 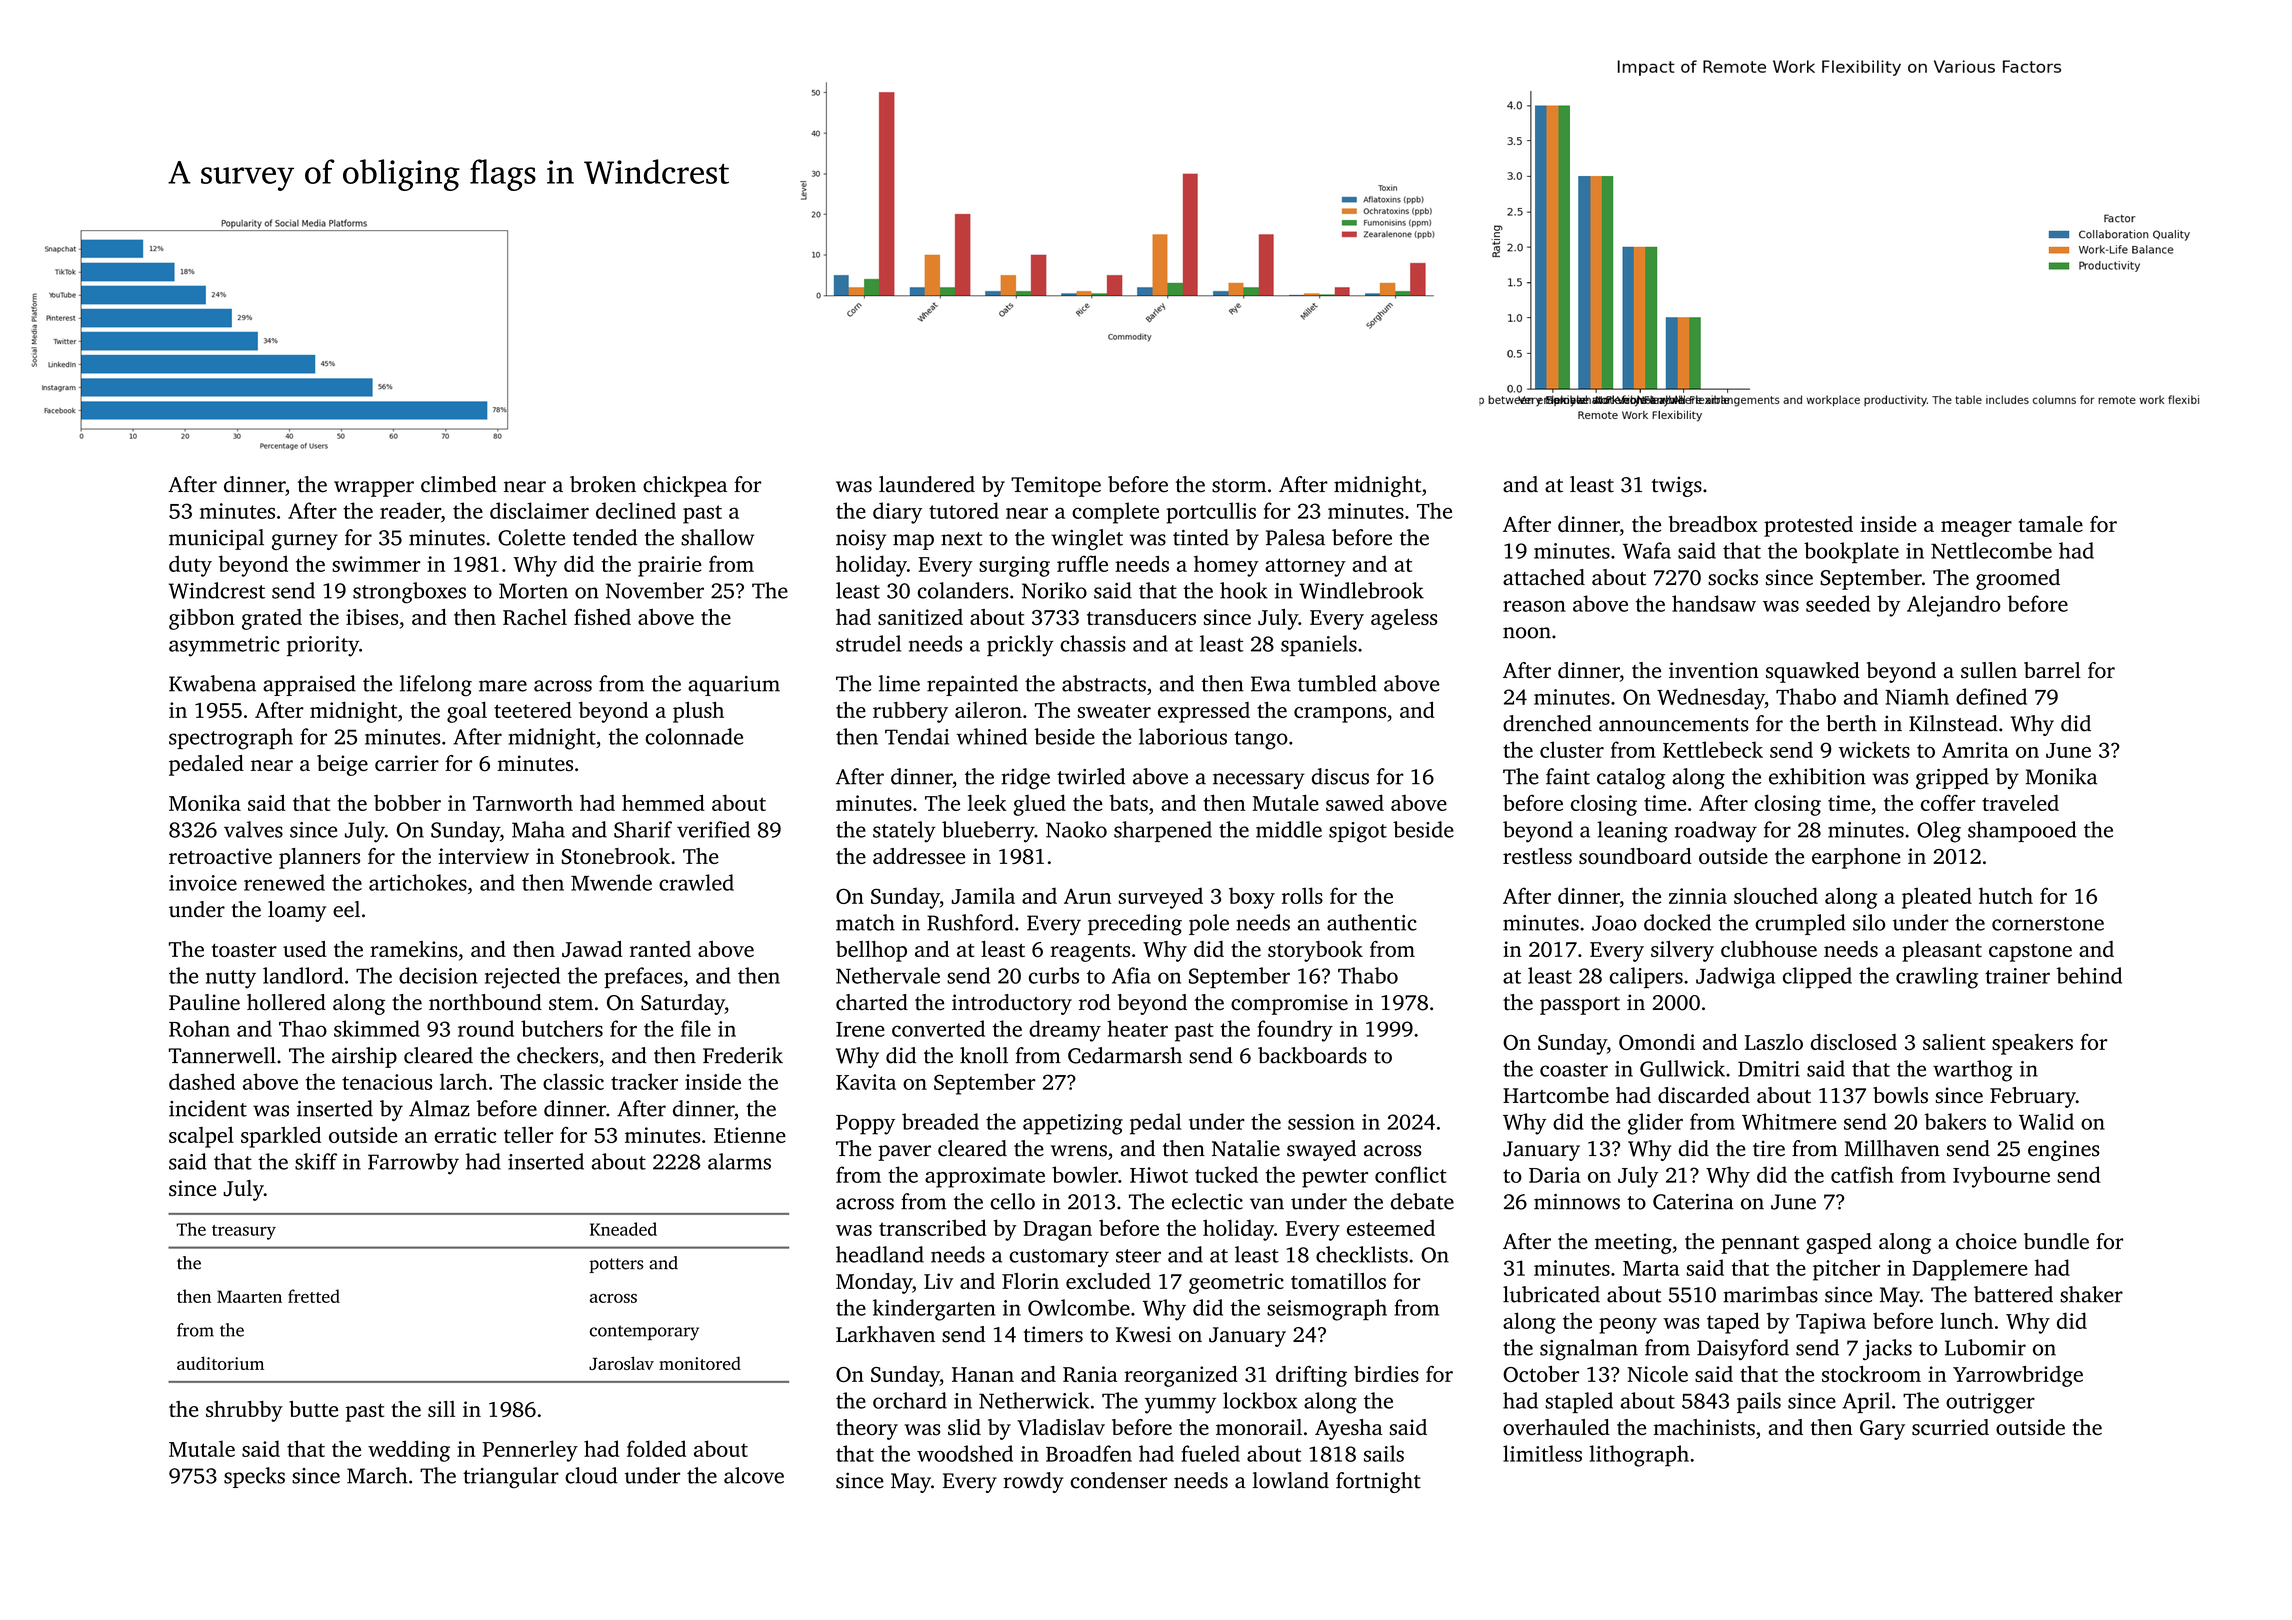 I want to click on bowls, so click(x=1900, y=1095).
